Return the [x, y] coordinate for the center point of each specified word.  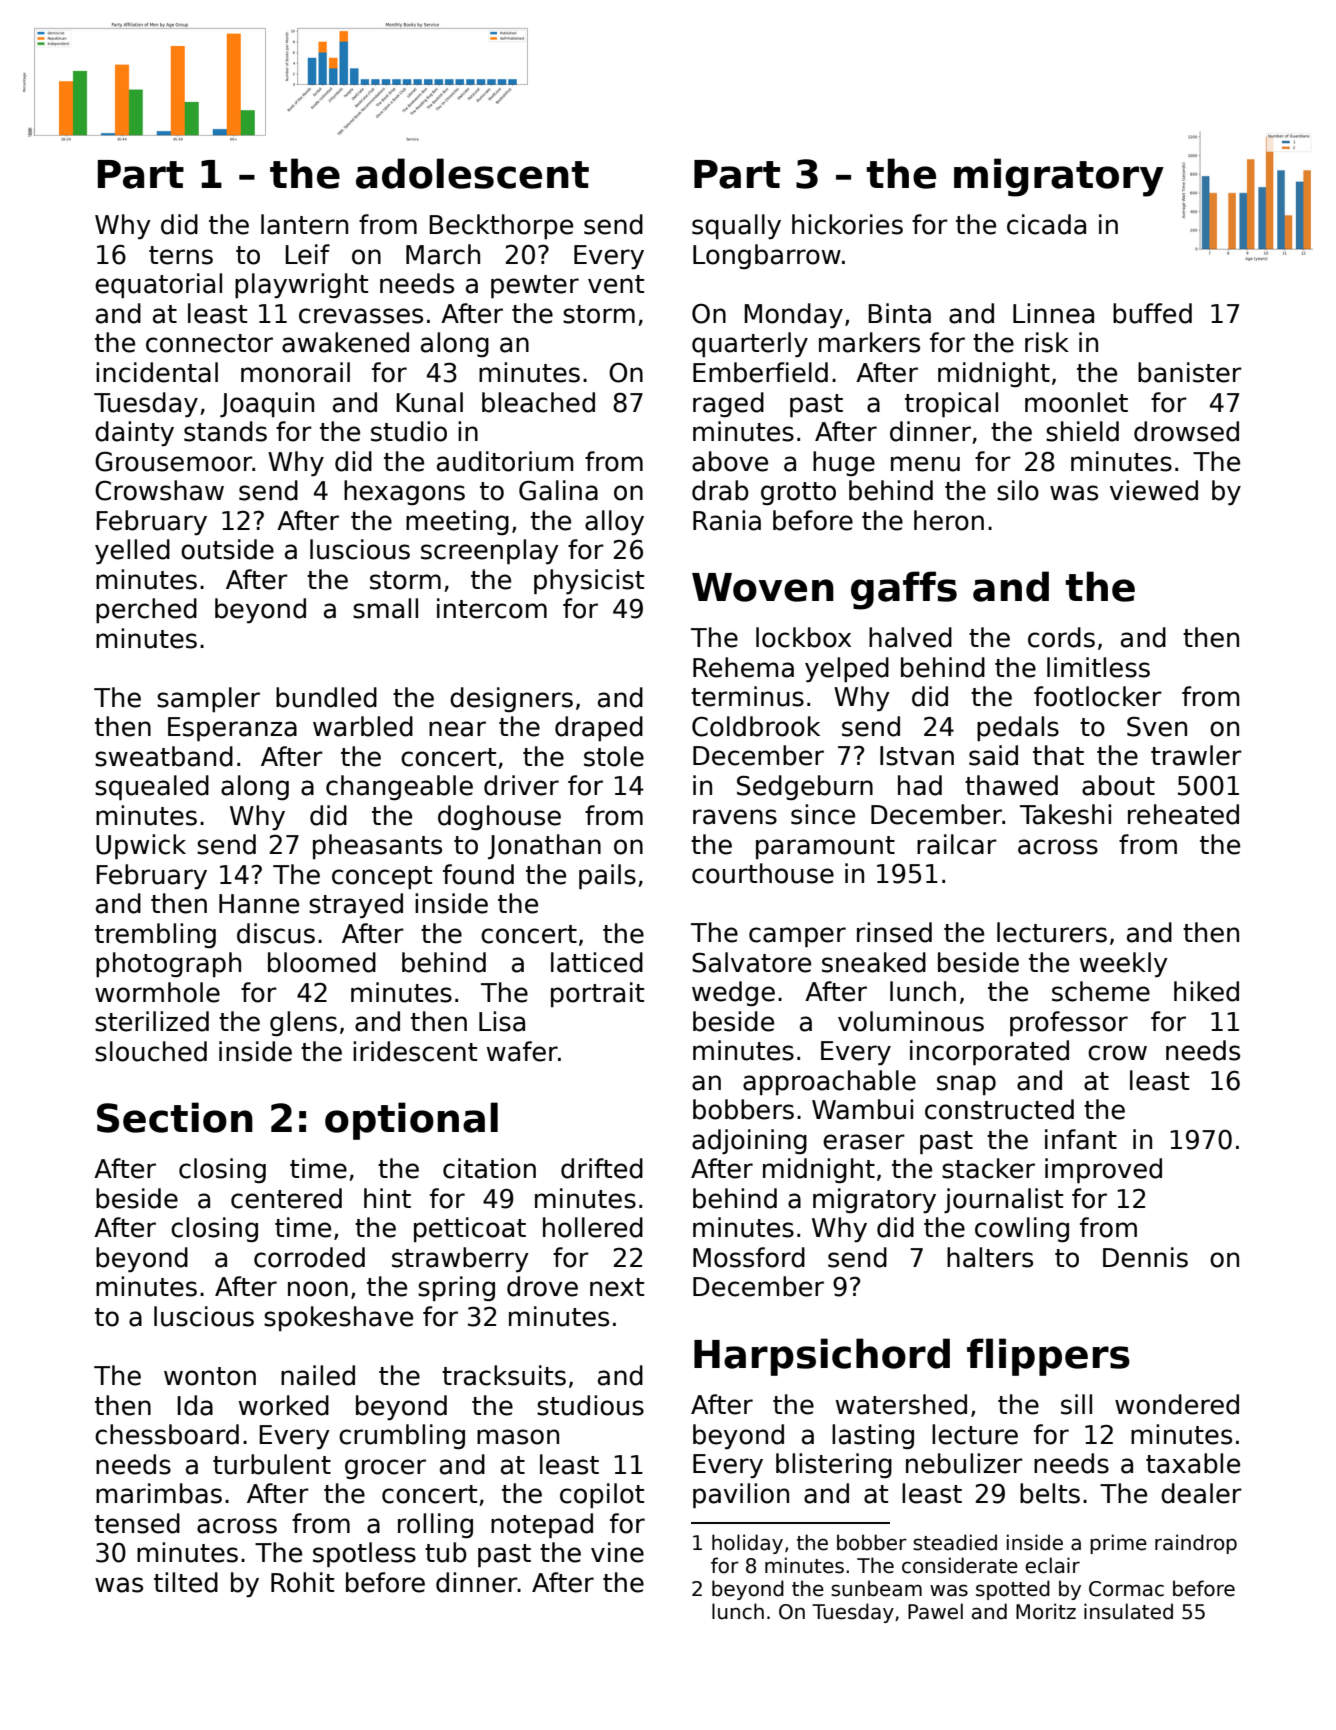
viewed [1154, 490]
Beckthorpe [501, 226]
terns [181, 255]
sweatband [164, 756]
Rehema [743, 667]
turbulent [272, 1464]
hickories [847, 224]
